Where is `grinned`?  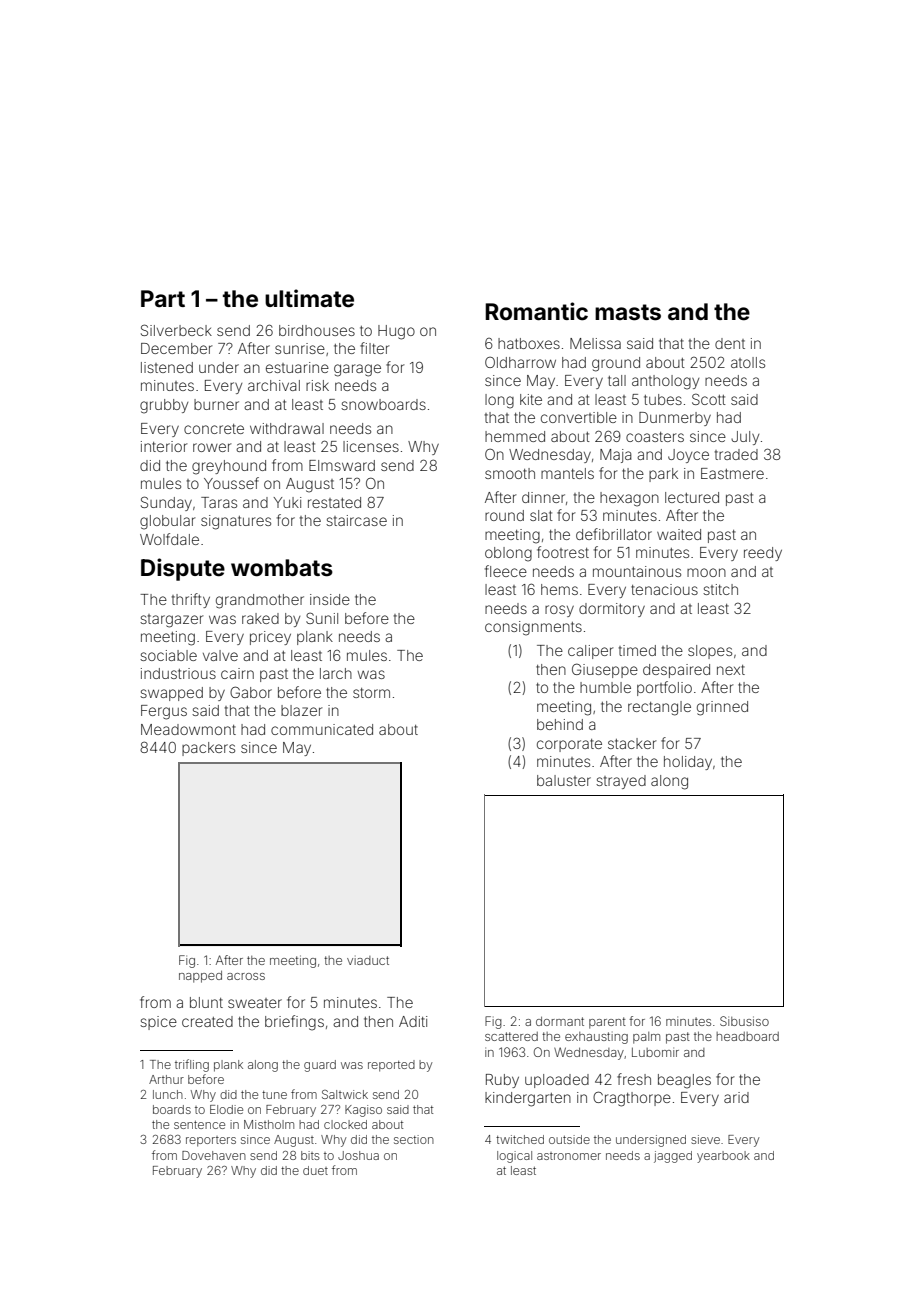 grinned is located at coordinates (722, 708).
